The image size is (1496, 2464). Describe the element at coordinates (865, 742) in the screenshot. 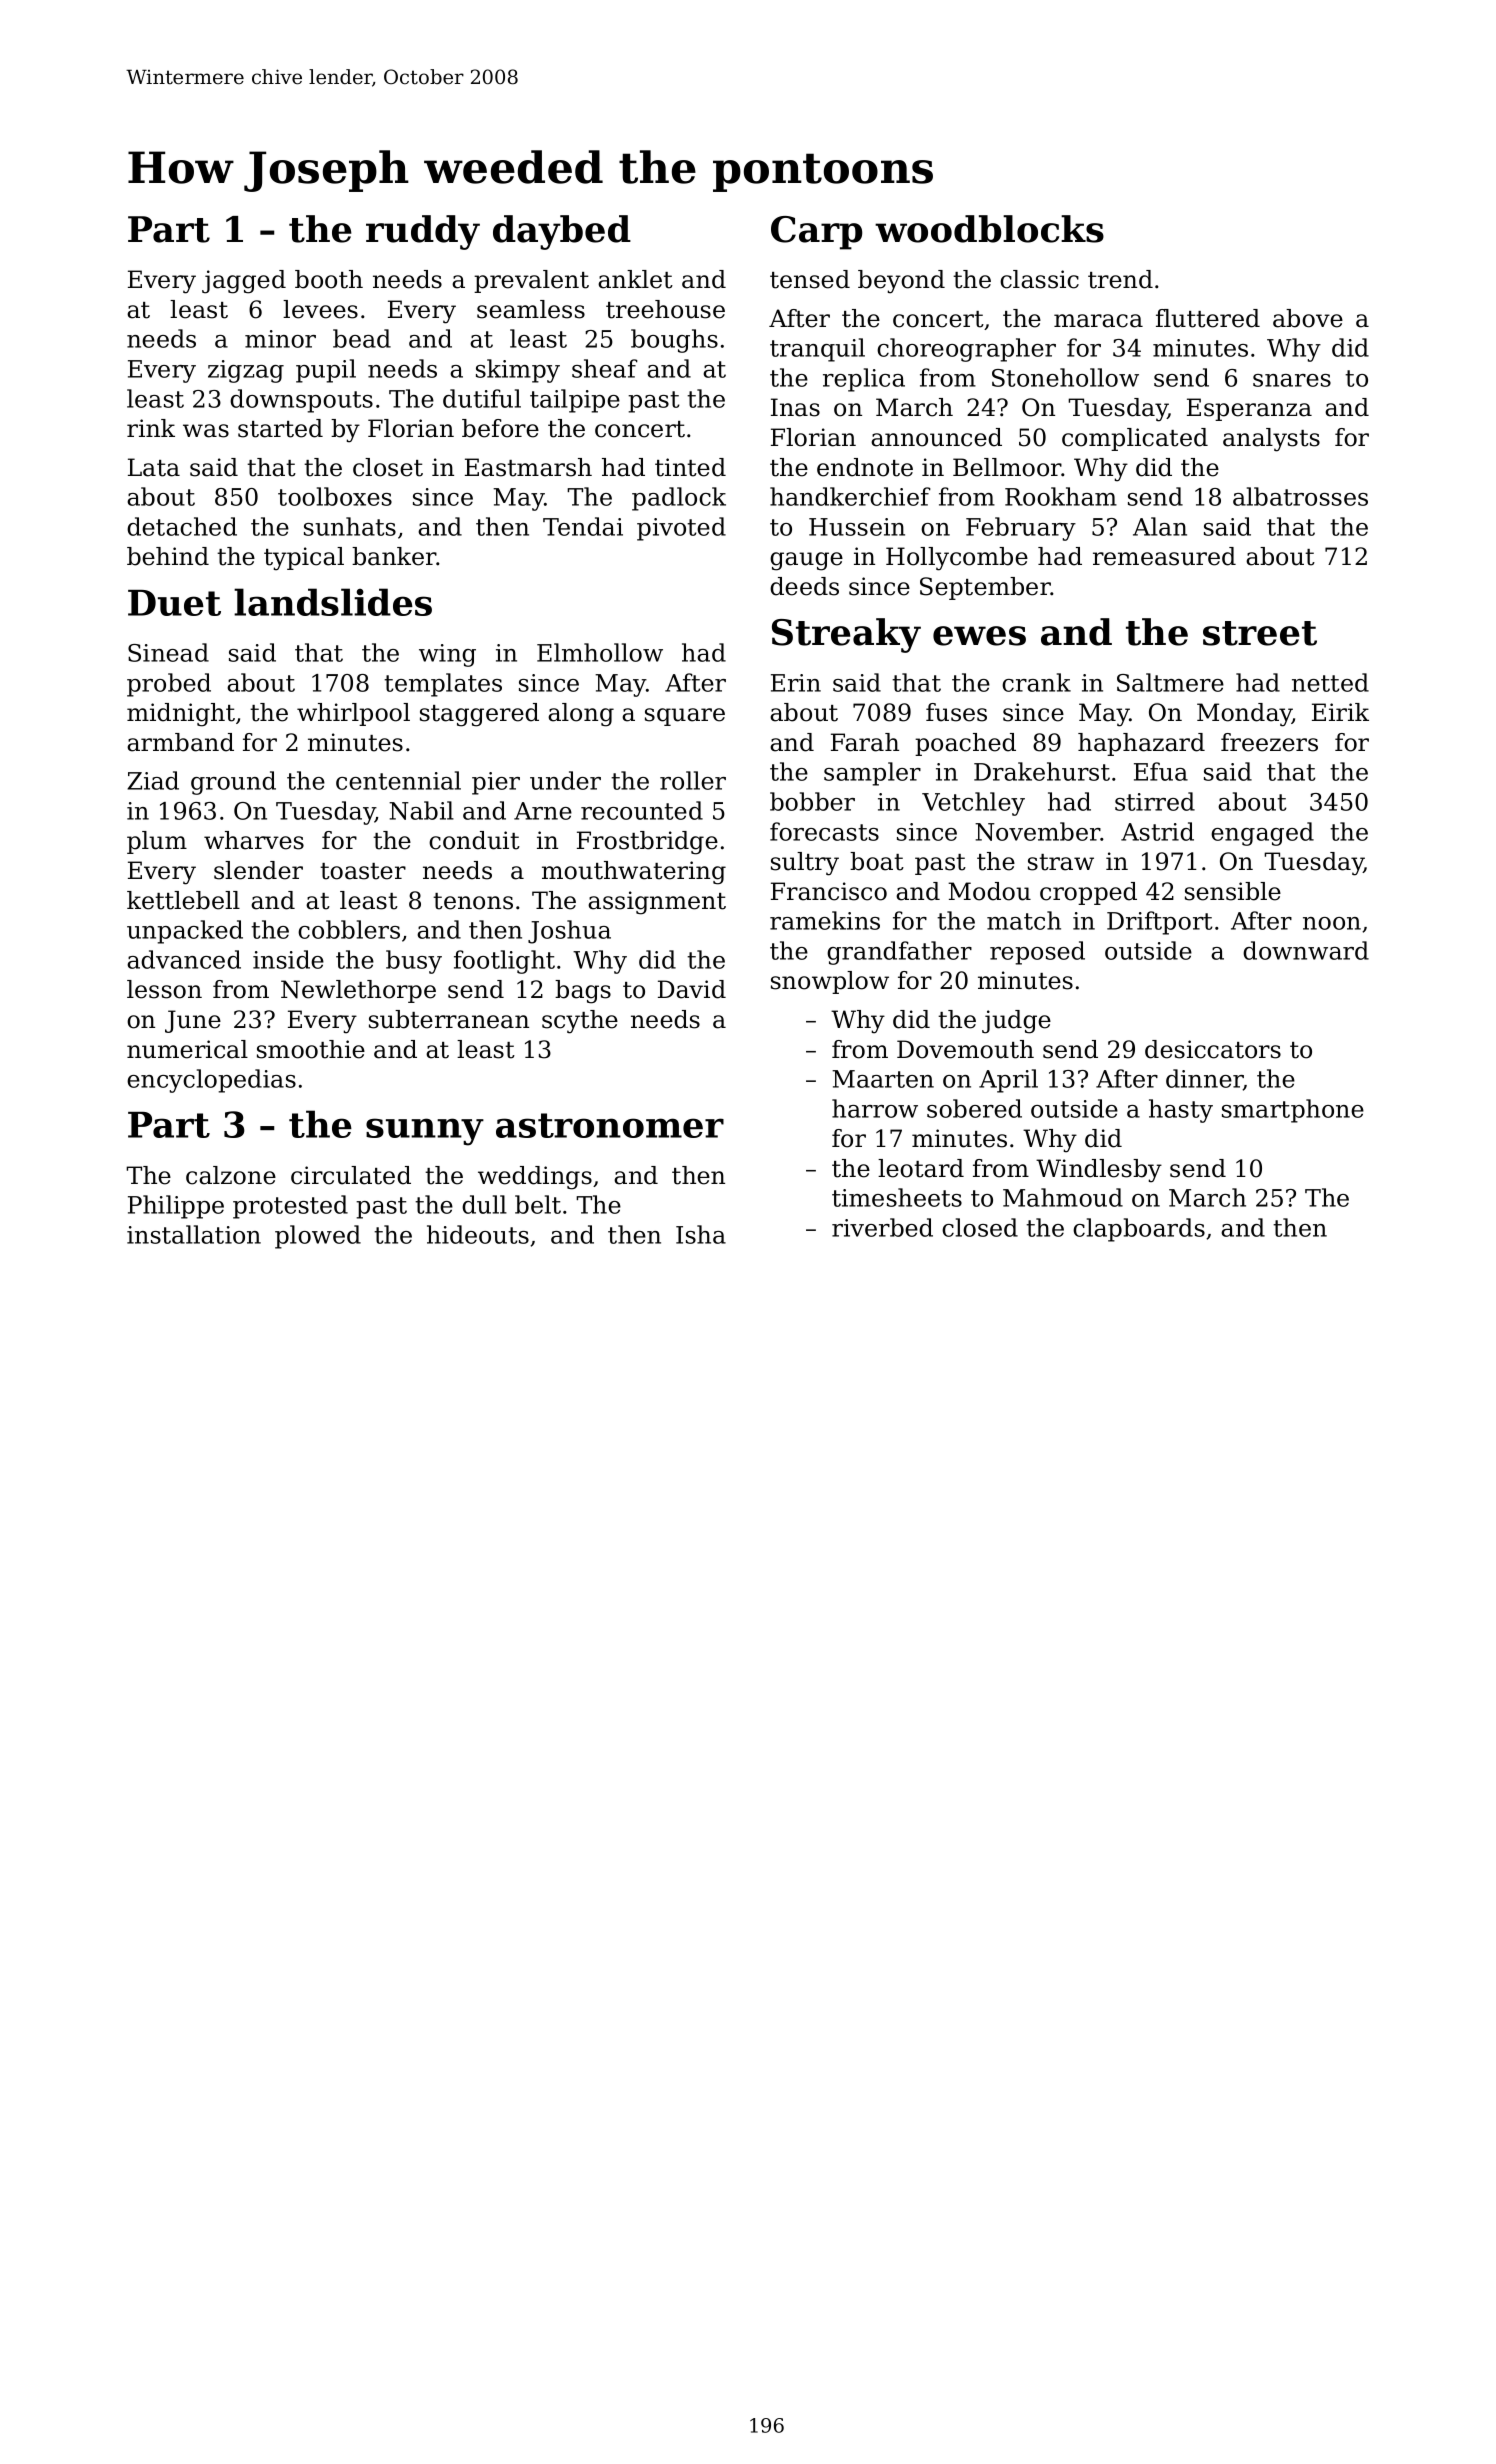

I see `Farah` at that location.
